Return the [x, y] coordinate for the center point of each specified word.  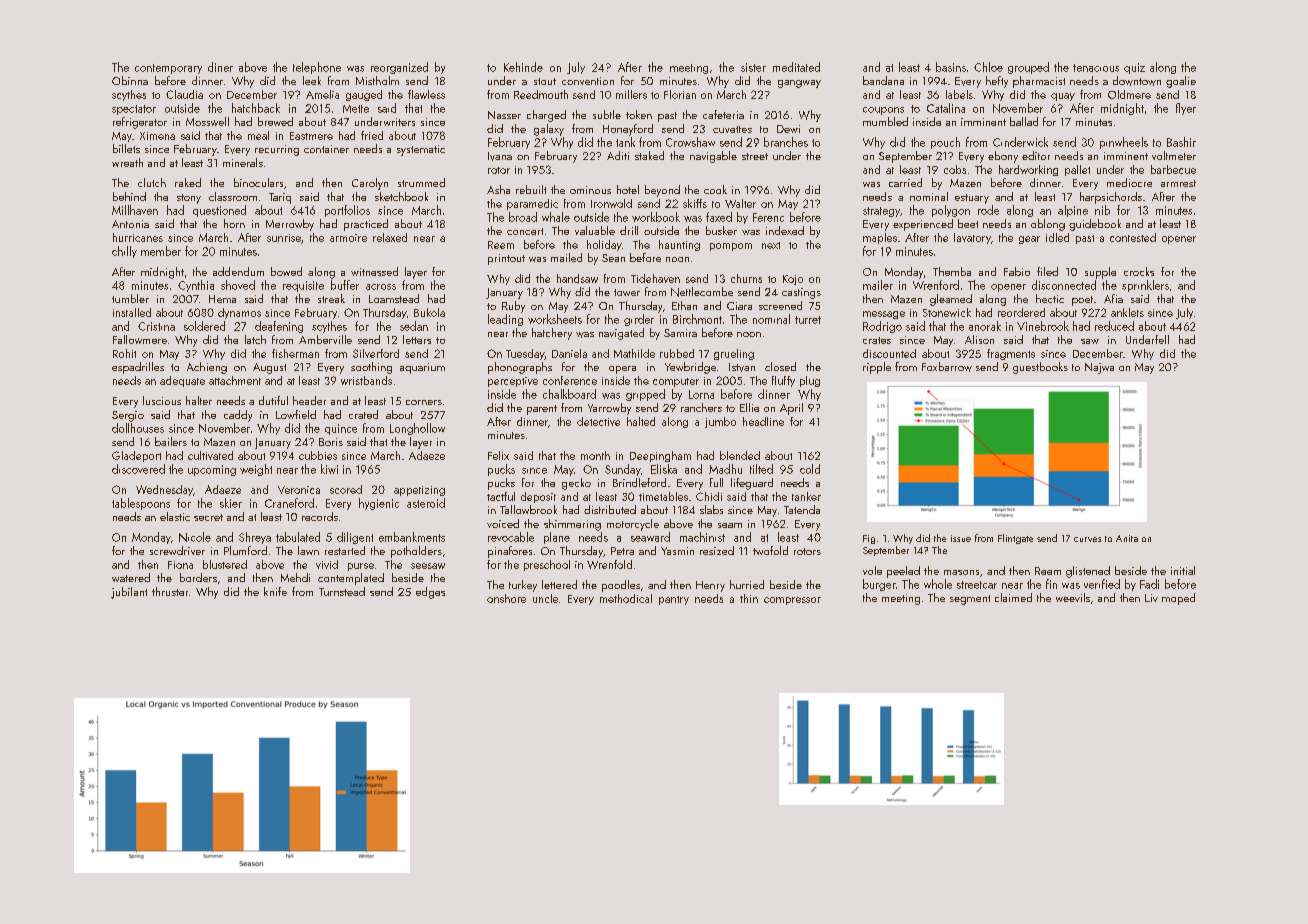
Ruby [513, 307]
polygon [951, 211]
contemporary [168, 69]
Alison [979, 339]
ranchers [701, 407]
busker [721, 230]
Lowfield [296, 414]
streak [331, 298]
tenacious [1096, 68]
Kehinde [523, 67]
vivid [327, 564]
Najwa [1099, 368]
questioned [219, 211]
